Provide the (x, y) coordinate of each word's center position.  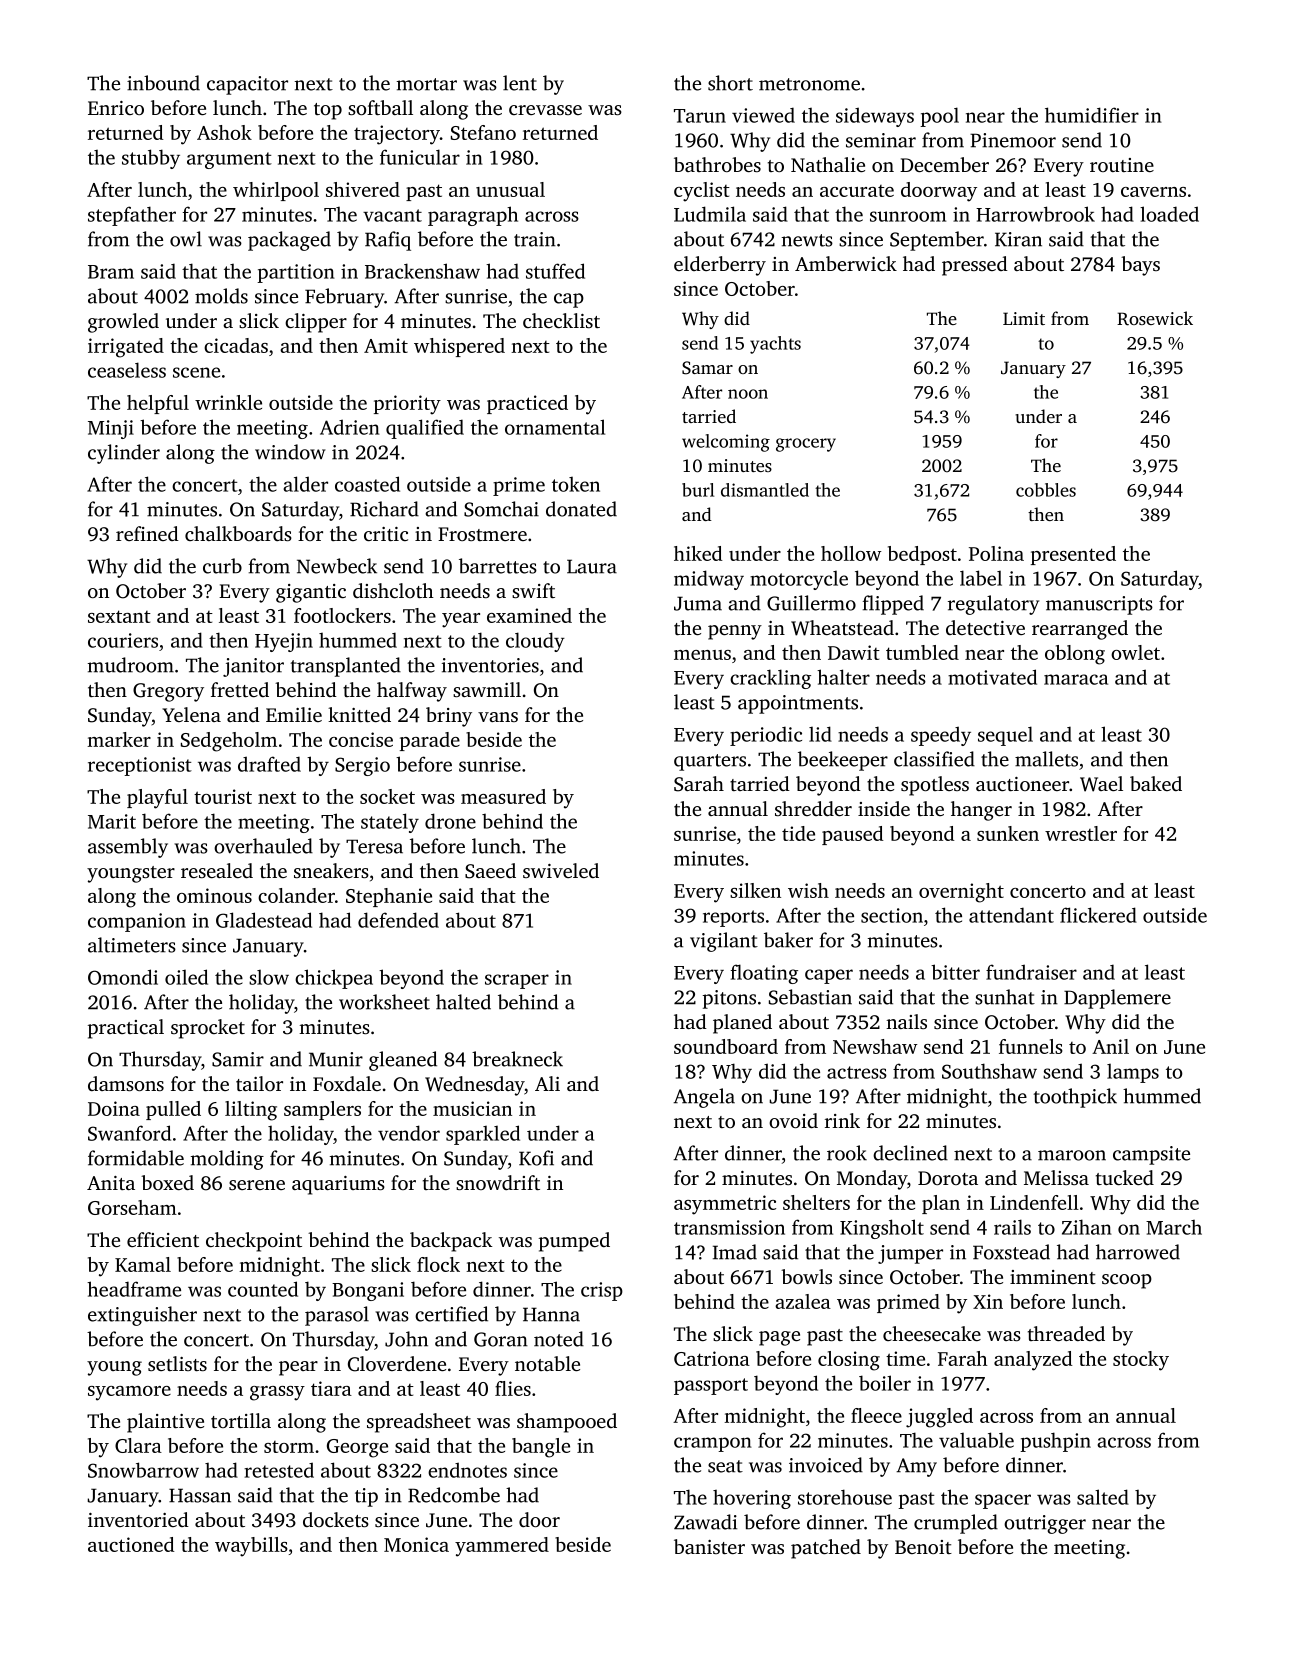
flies (513, 1388)
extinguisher (142, 1316)
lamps (1133, 1073)
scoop (1127, 1281)
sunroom (908, 216)
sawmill (487, 689)
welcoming (726, 443)
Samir (238, 1059)
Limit (1024, 318)
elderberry (720, 266)
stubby (151, 159)
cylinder (124, 454)
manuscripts (1099, 605)
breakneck (517, 1059)
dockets (336, 1519)
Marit (112, 821)
